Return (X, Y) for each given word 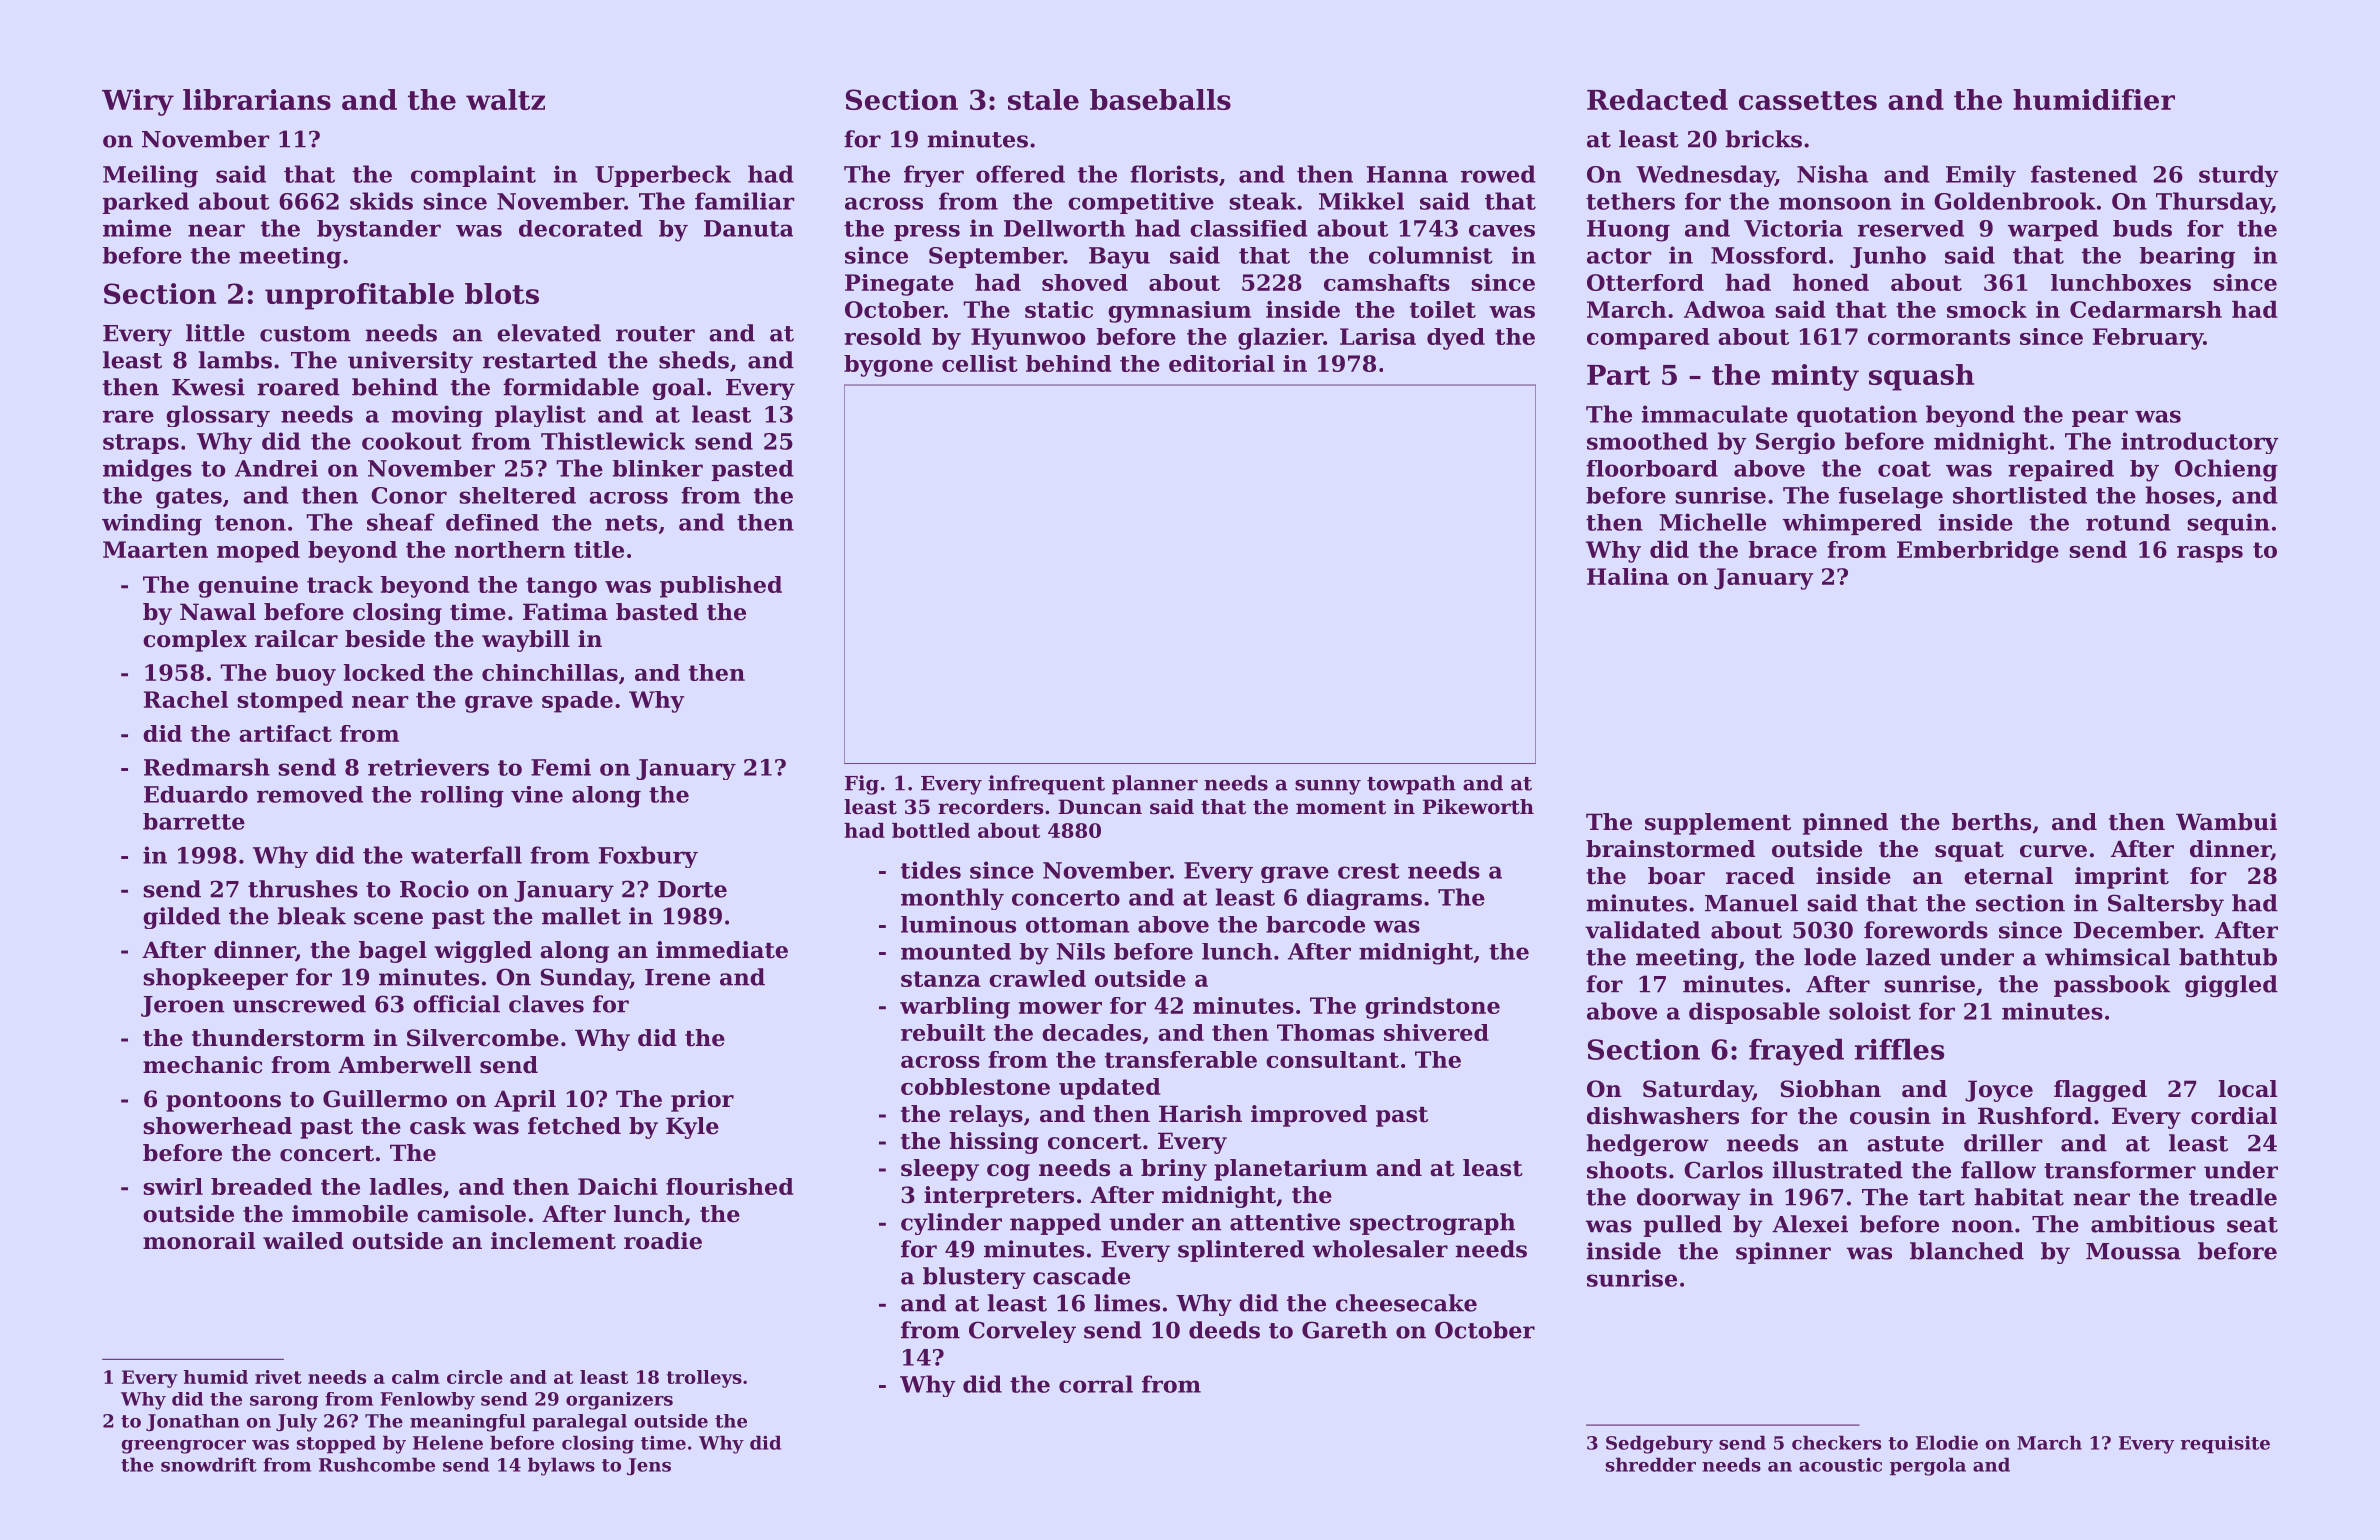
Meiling (150, 176)
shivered (1436, 1032)
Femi (561, 767)
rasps (2210, 554)
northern (510, 549)
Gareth (1345, 1330)
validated (1642, 930)
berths (1991, 822)
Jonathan (193, 1422)
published (721, 587)
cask (438, 1126)
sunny (1328, 787)
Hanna (1407, 174)
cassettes (1808, 100)
